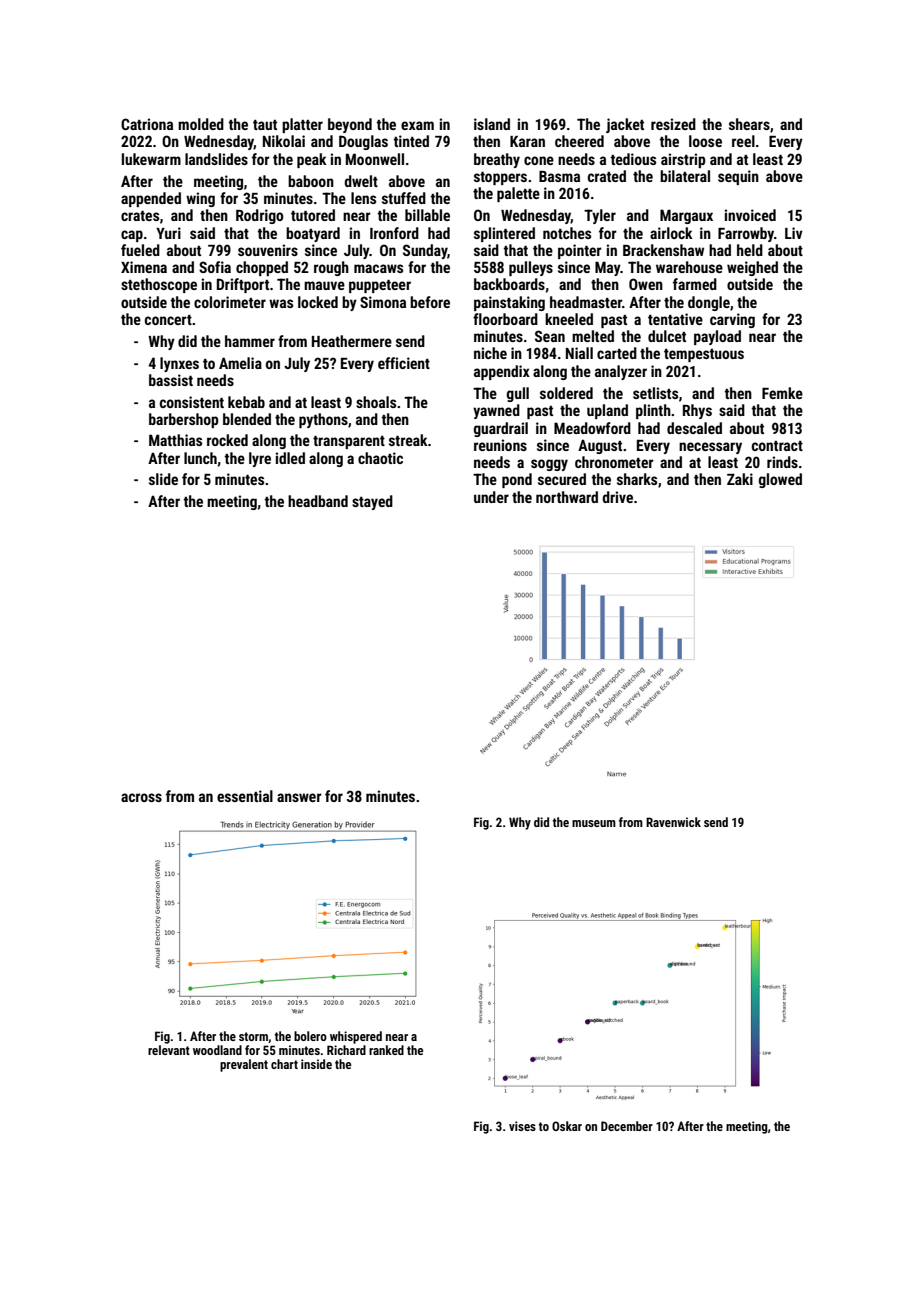  I want to click on northward, so click(567, 497).
